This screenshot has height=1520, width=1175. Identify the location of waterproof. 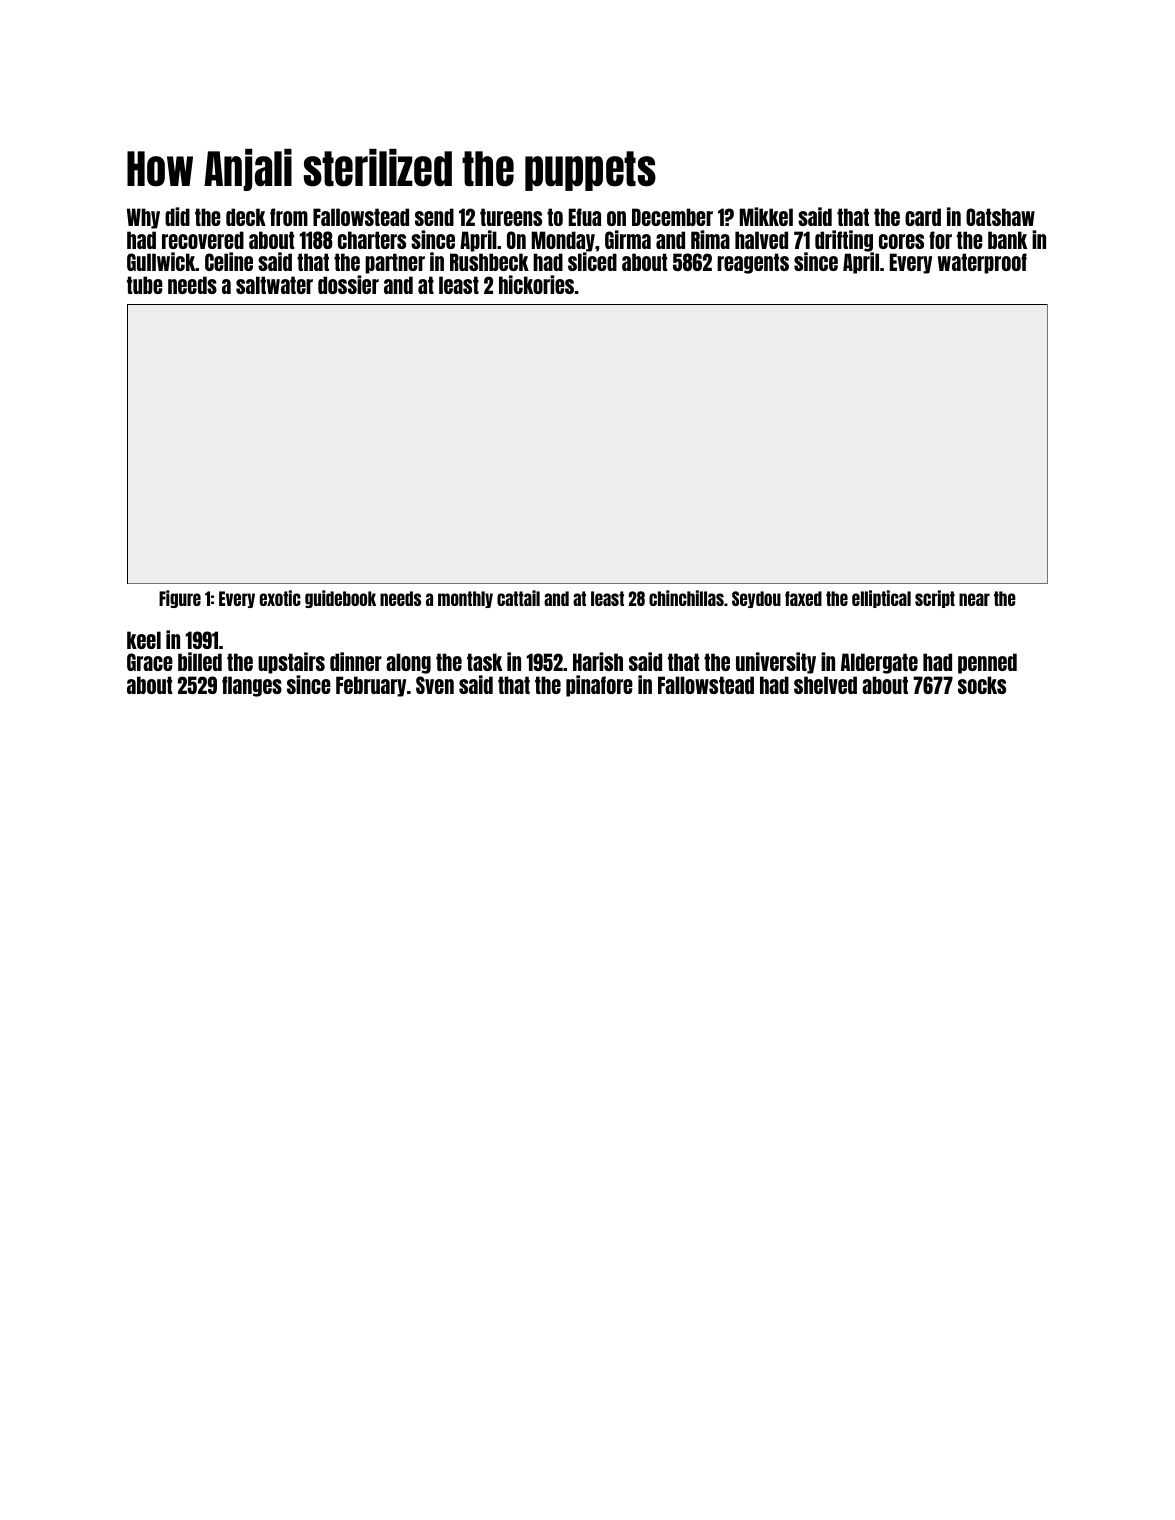
(982, 263).
